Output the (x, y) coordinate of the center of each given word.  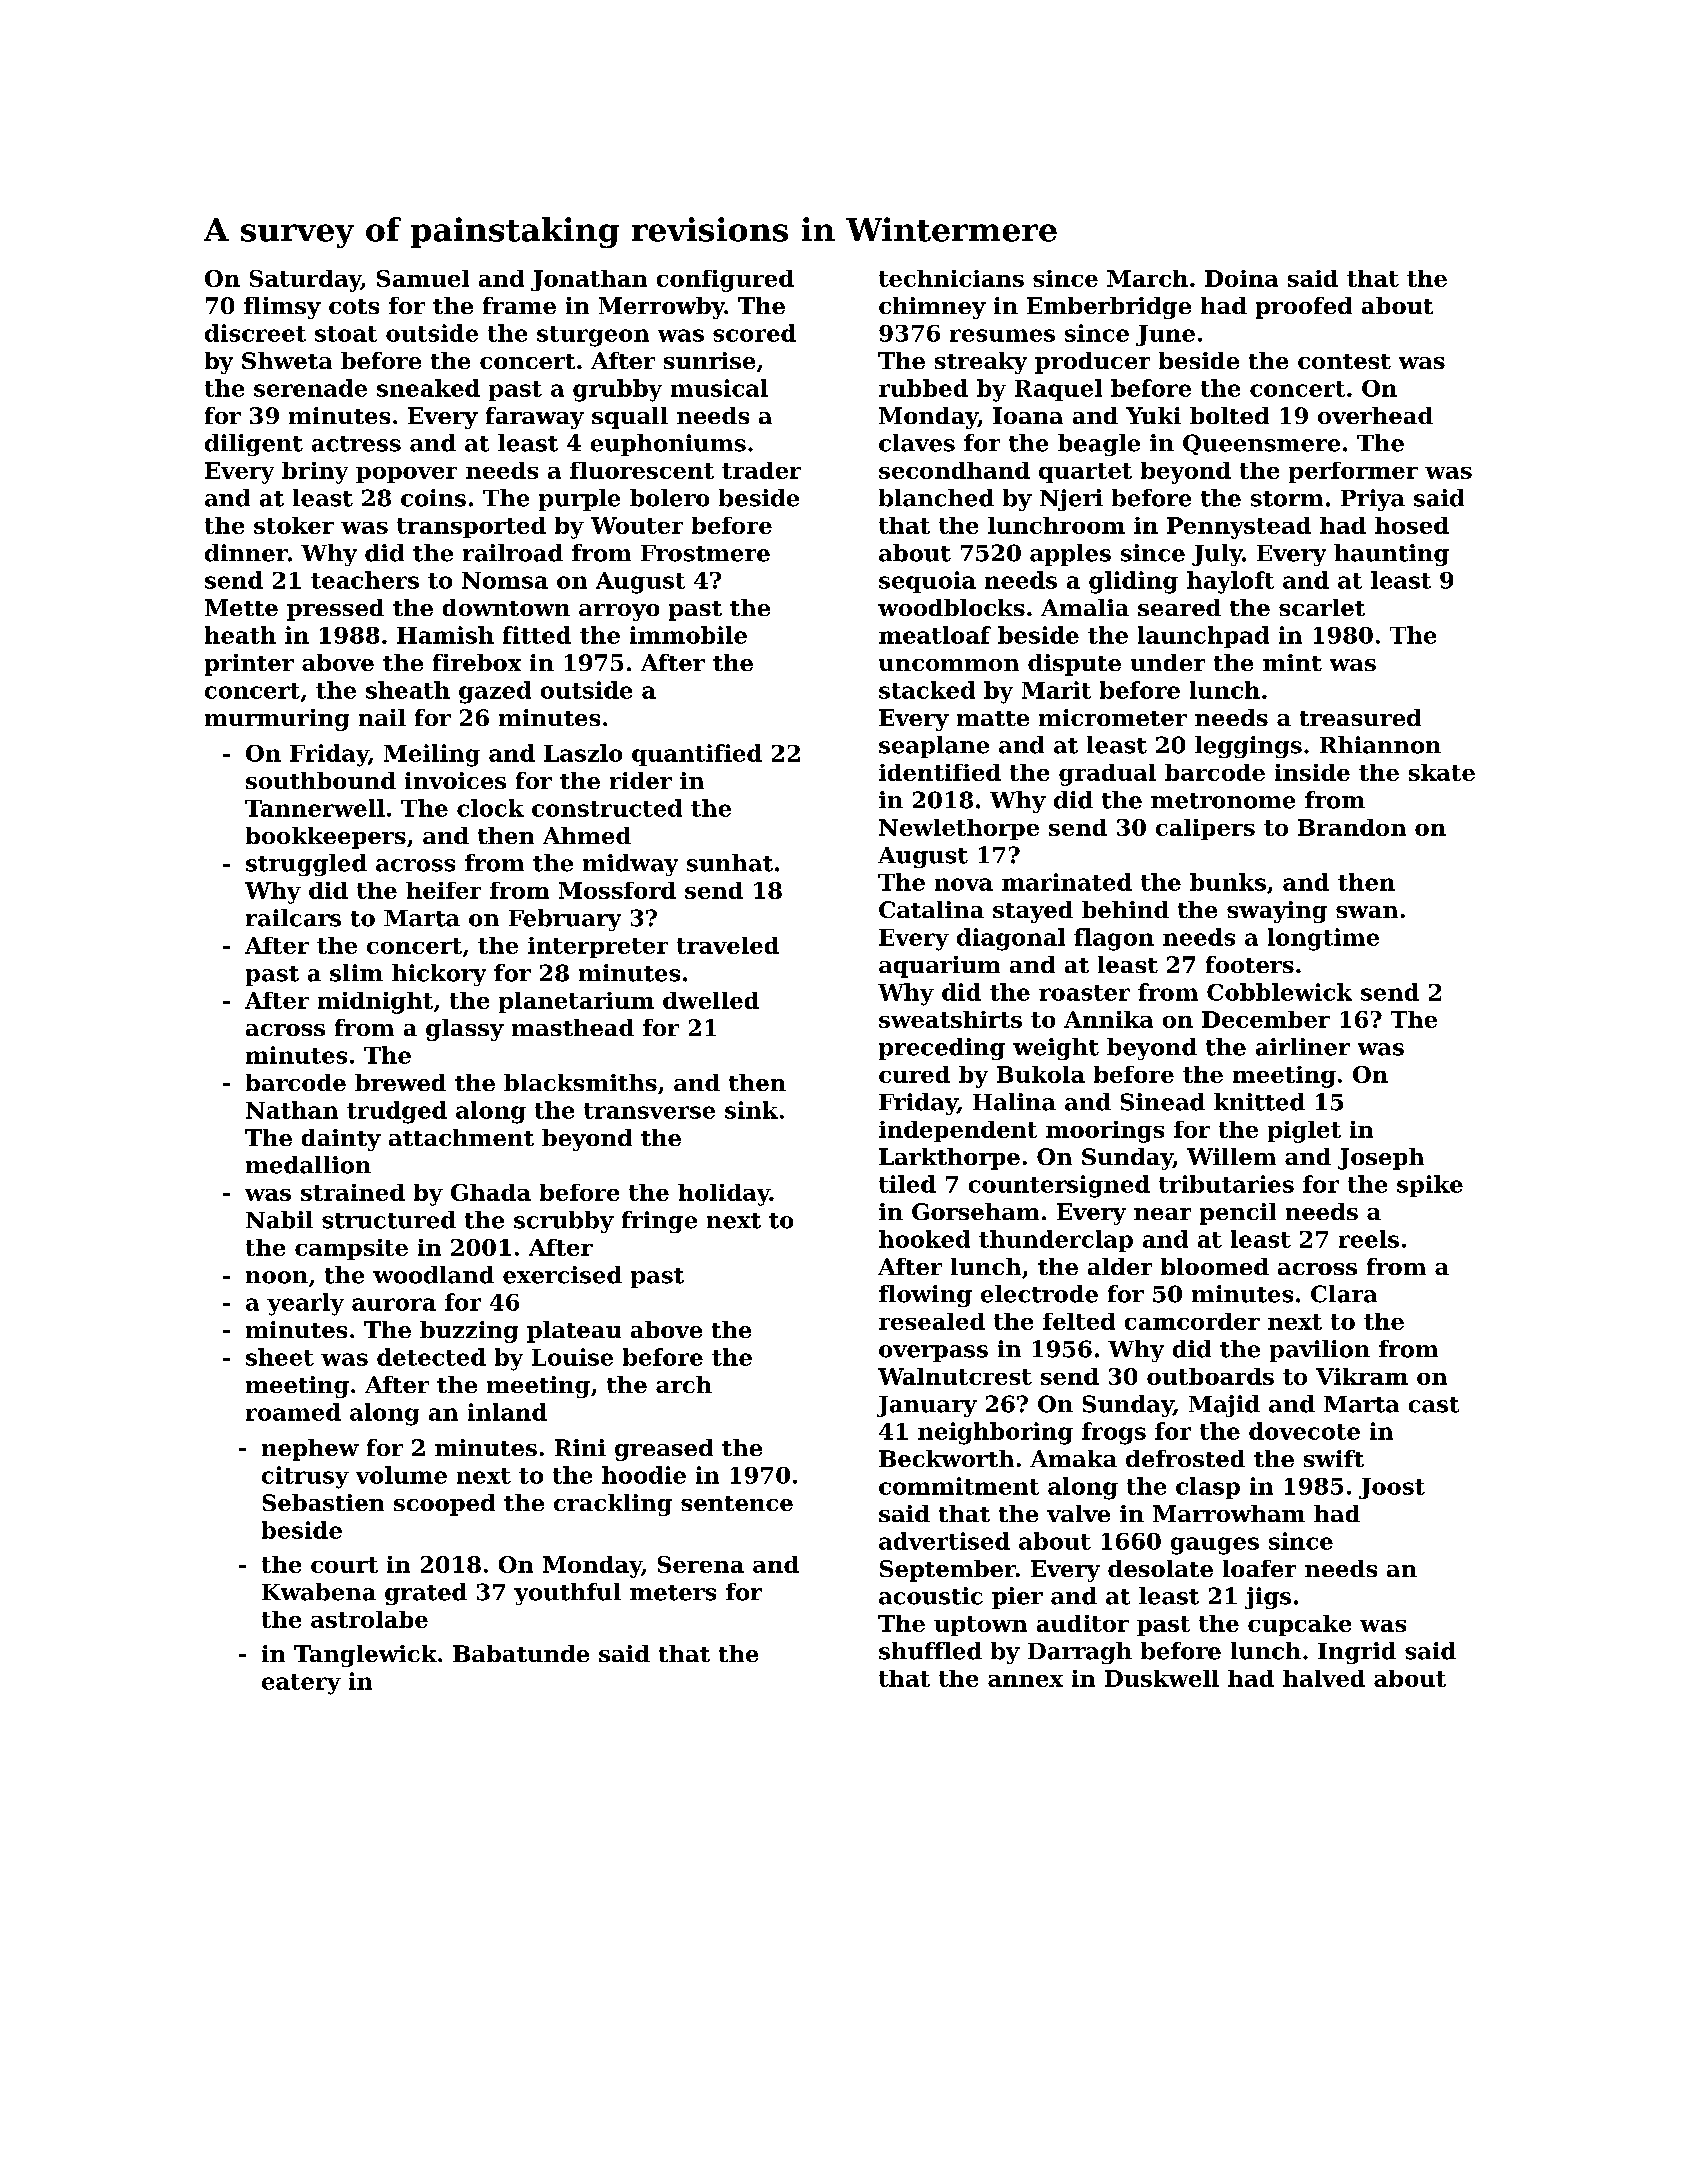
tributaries (1226, 1184)
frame (519, 305)
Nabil (279, 1220)
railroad (513, 553)
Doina (1241, 278)
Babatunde (521, 1653)
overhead (1375, 415)
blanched (936, 498)
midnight (375, 1003)
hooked (924, 1239)
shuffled (930, 1651)
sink (751, 1110)
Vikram (1362, 1376)
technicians (951, 278)
